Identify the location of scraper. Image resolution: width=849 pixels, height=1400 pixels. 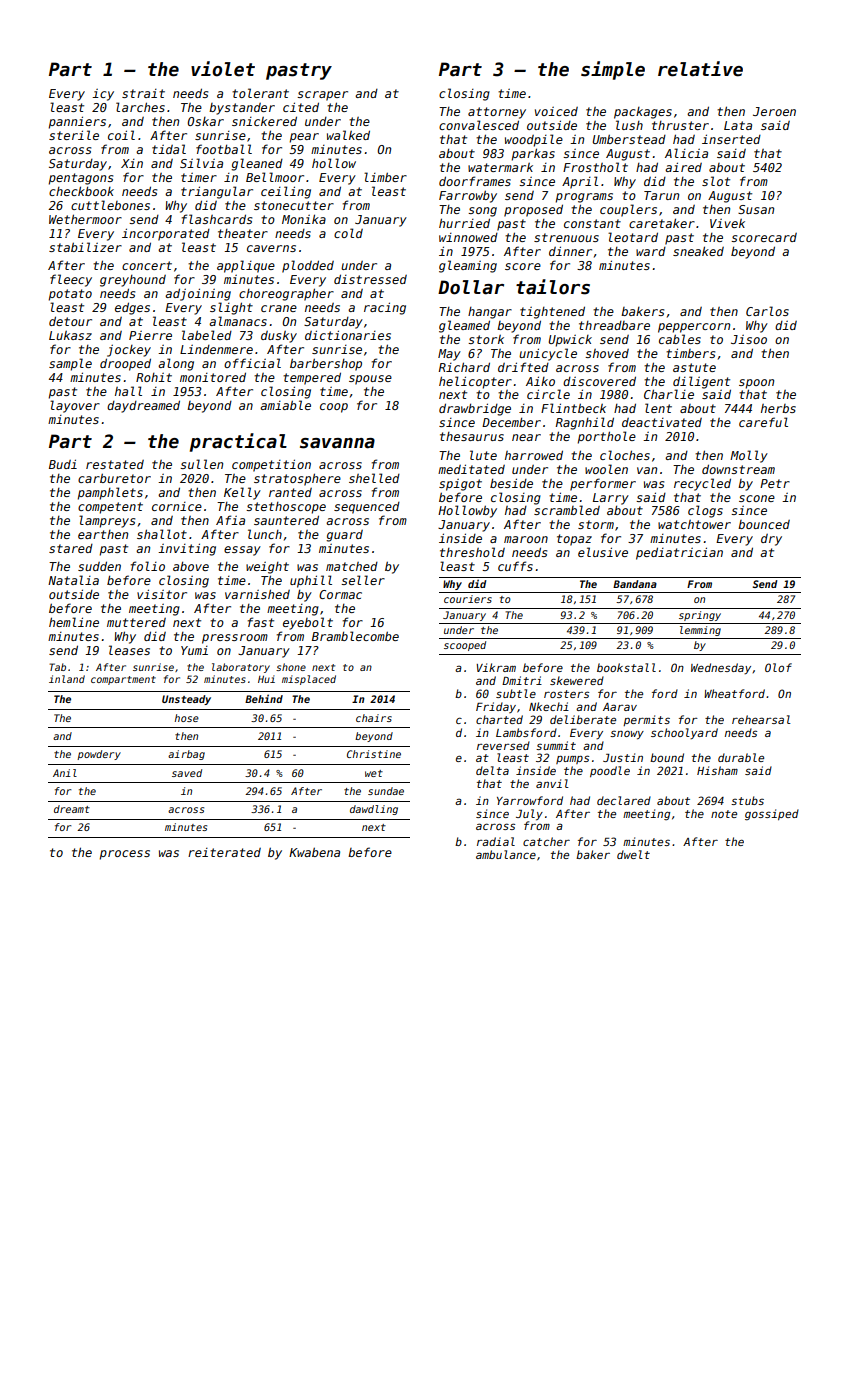
(322, 96).
